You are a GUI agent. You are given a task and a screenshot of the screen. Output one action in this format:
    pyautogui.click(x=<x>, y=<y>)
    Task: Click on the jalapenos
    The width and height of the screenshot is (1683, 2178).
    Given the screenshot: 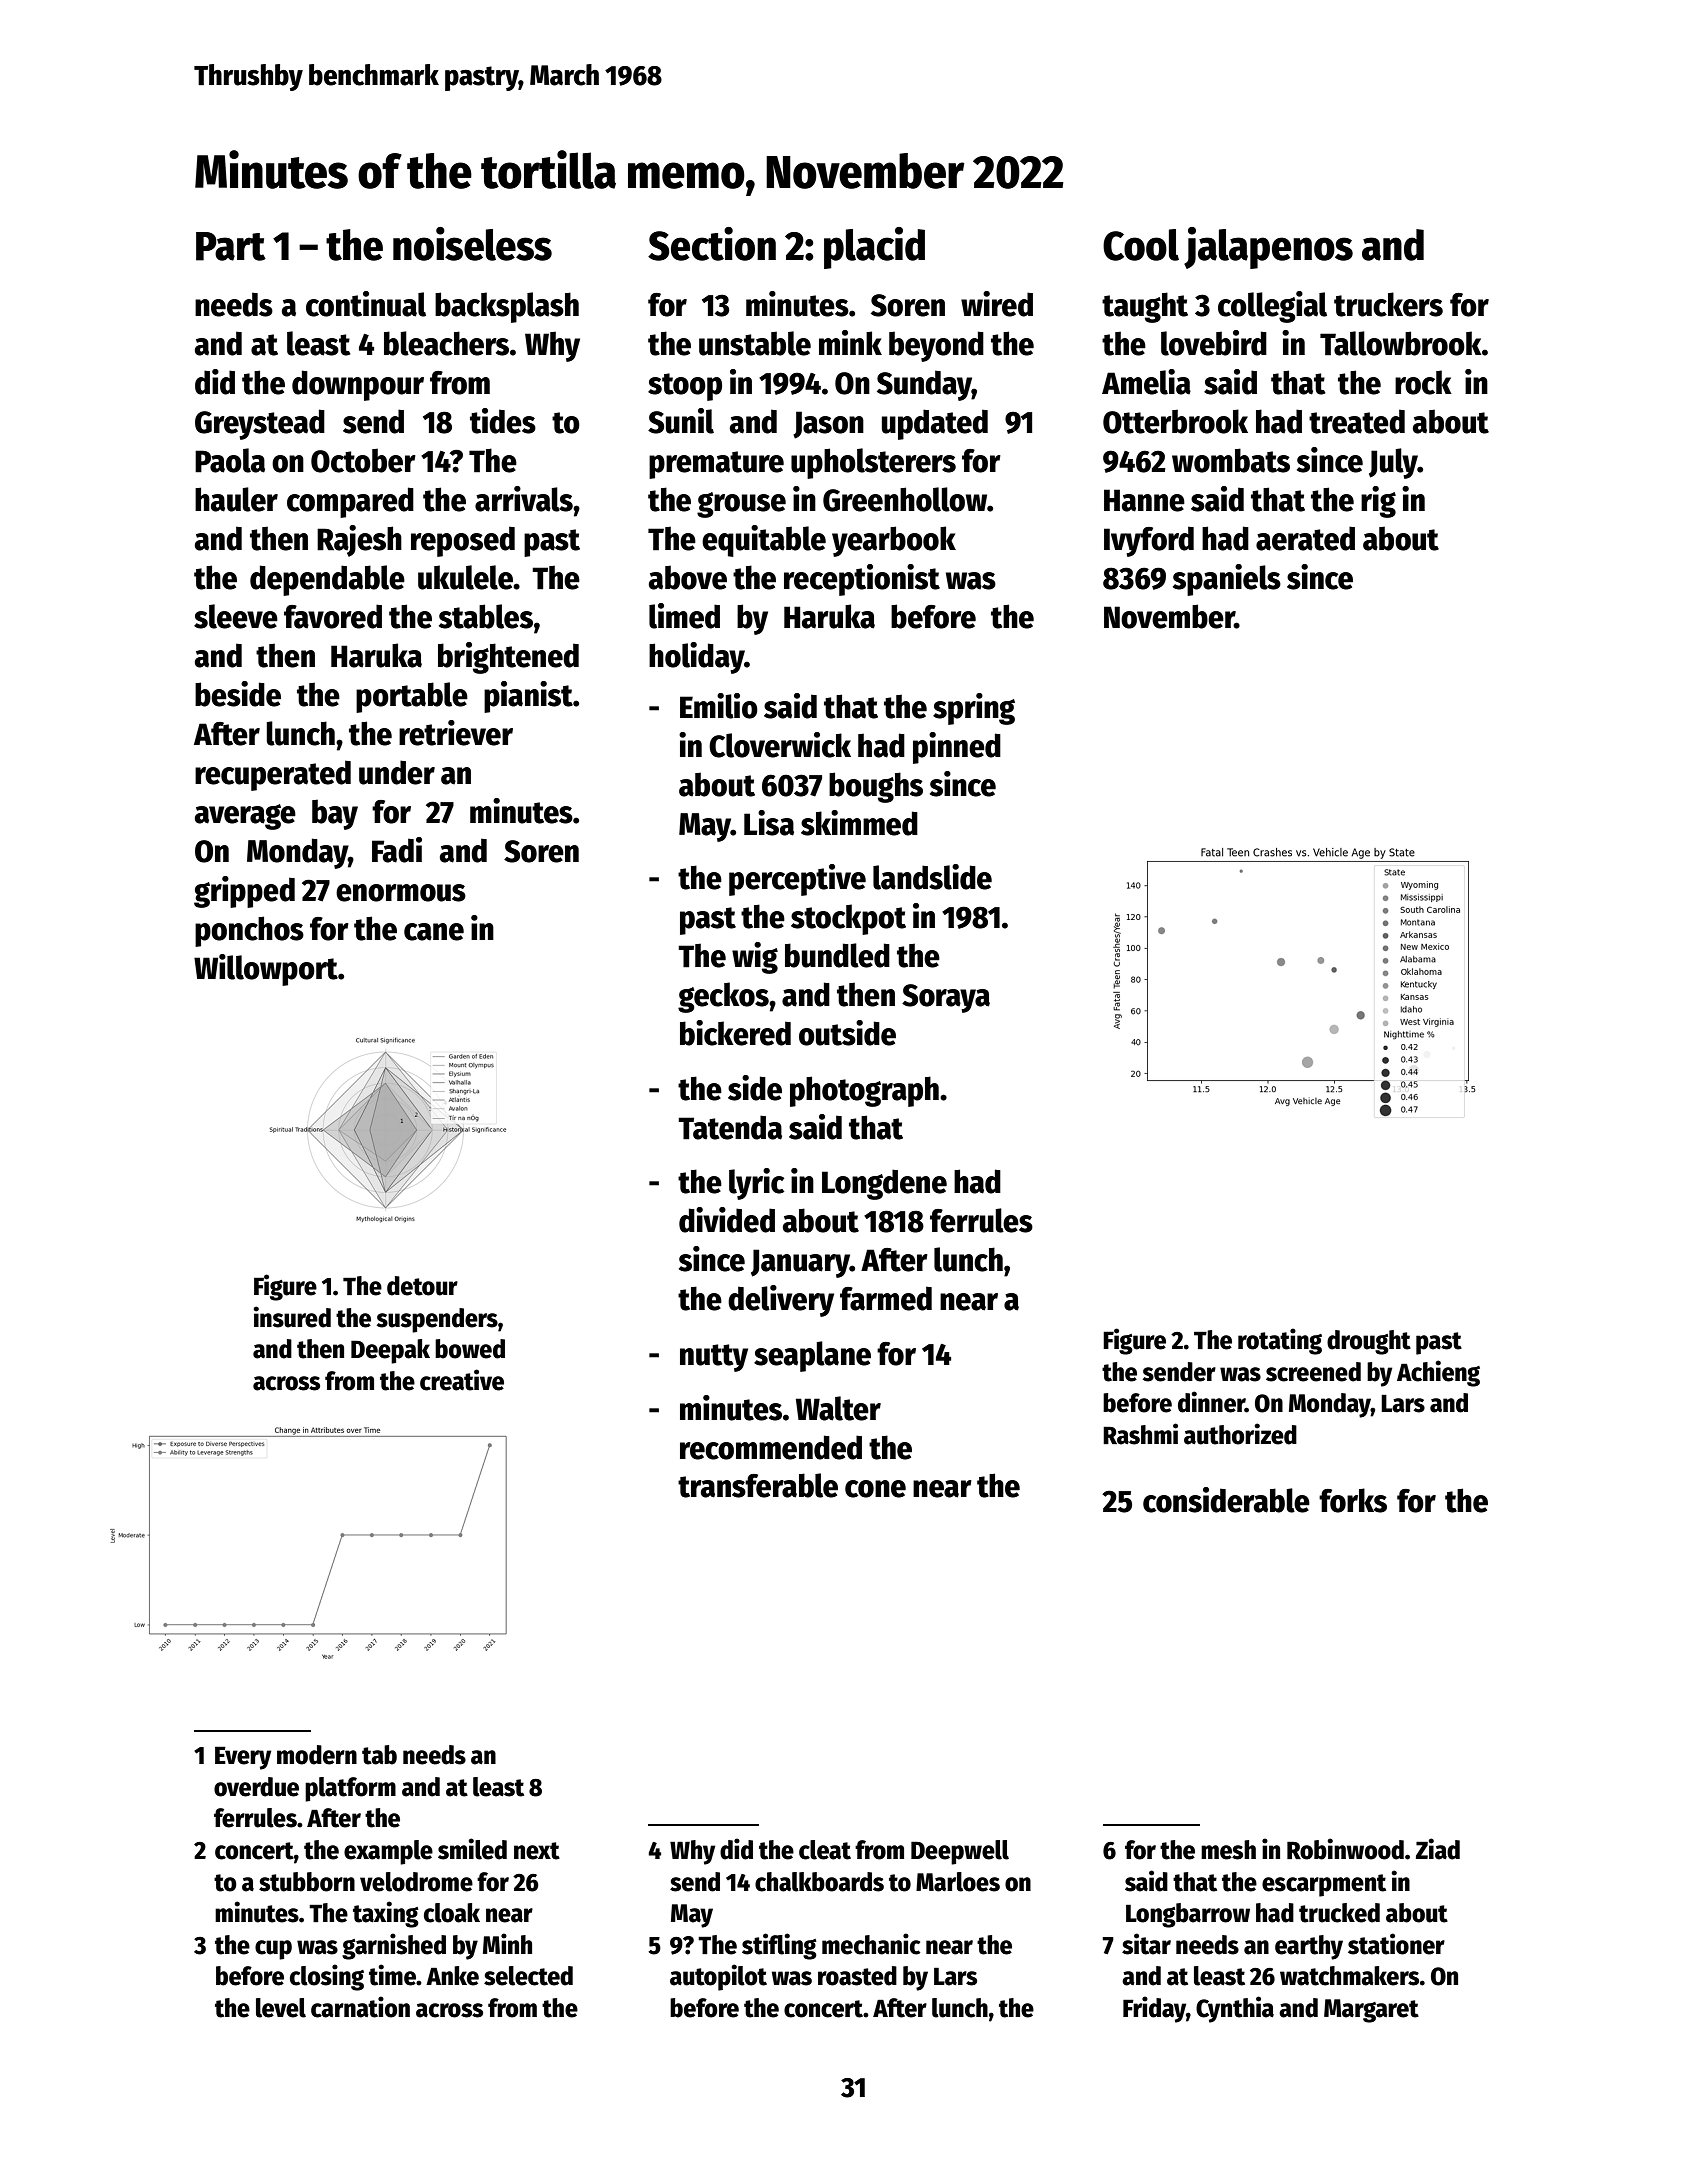 What is the action you would take?
    pyautogui.click(x=1268, y=248)
